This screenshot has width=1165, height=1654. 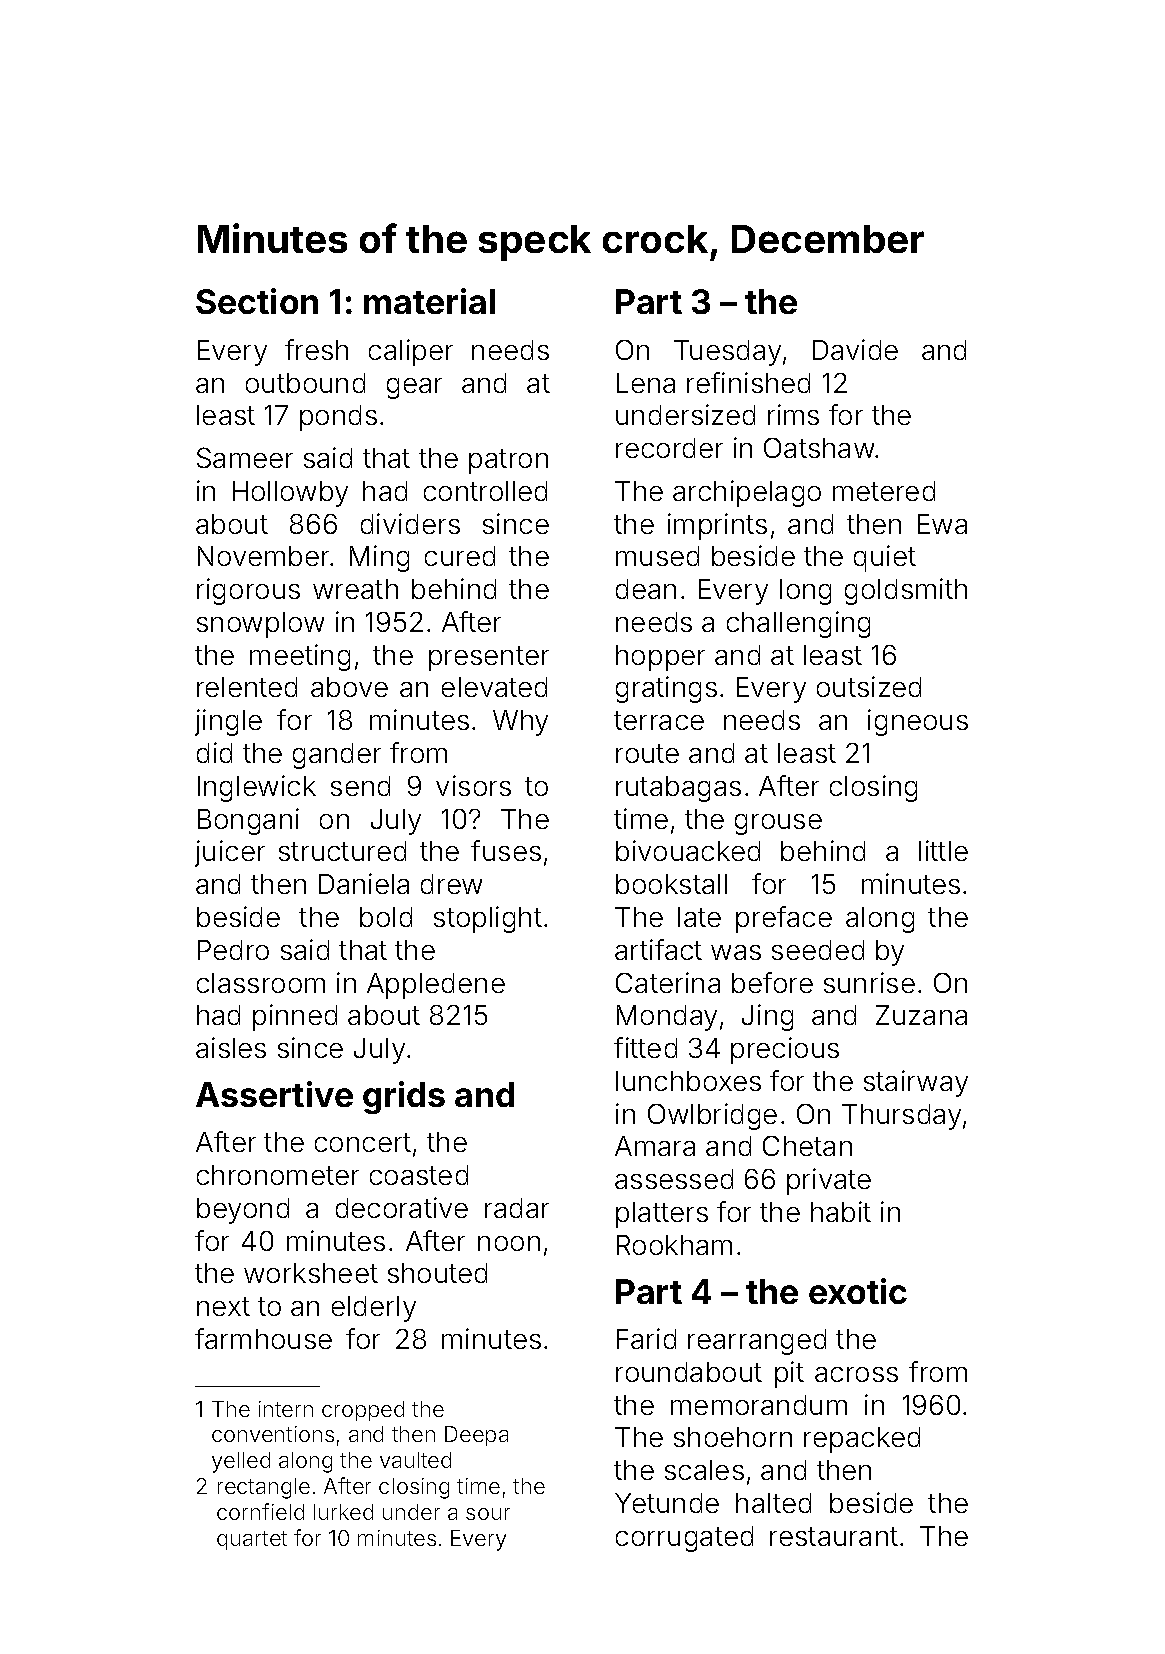 What do you see at coordinates (517, 1208) in the screenshot?
I see `radar` at bounding box center [517, 1208].
